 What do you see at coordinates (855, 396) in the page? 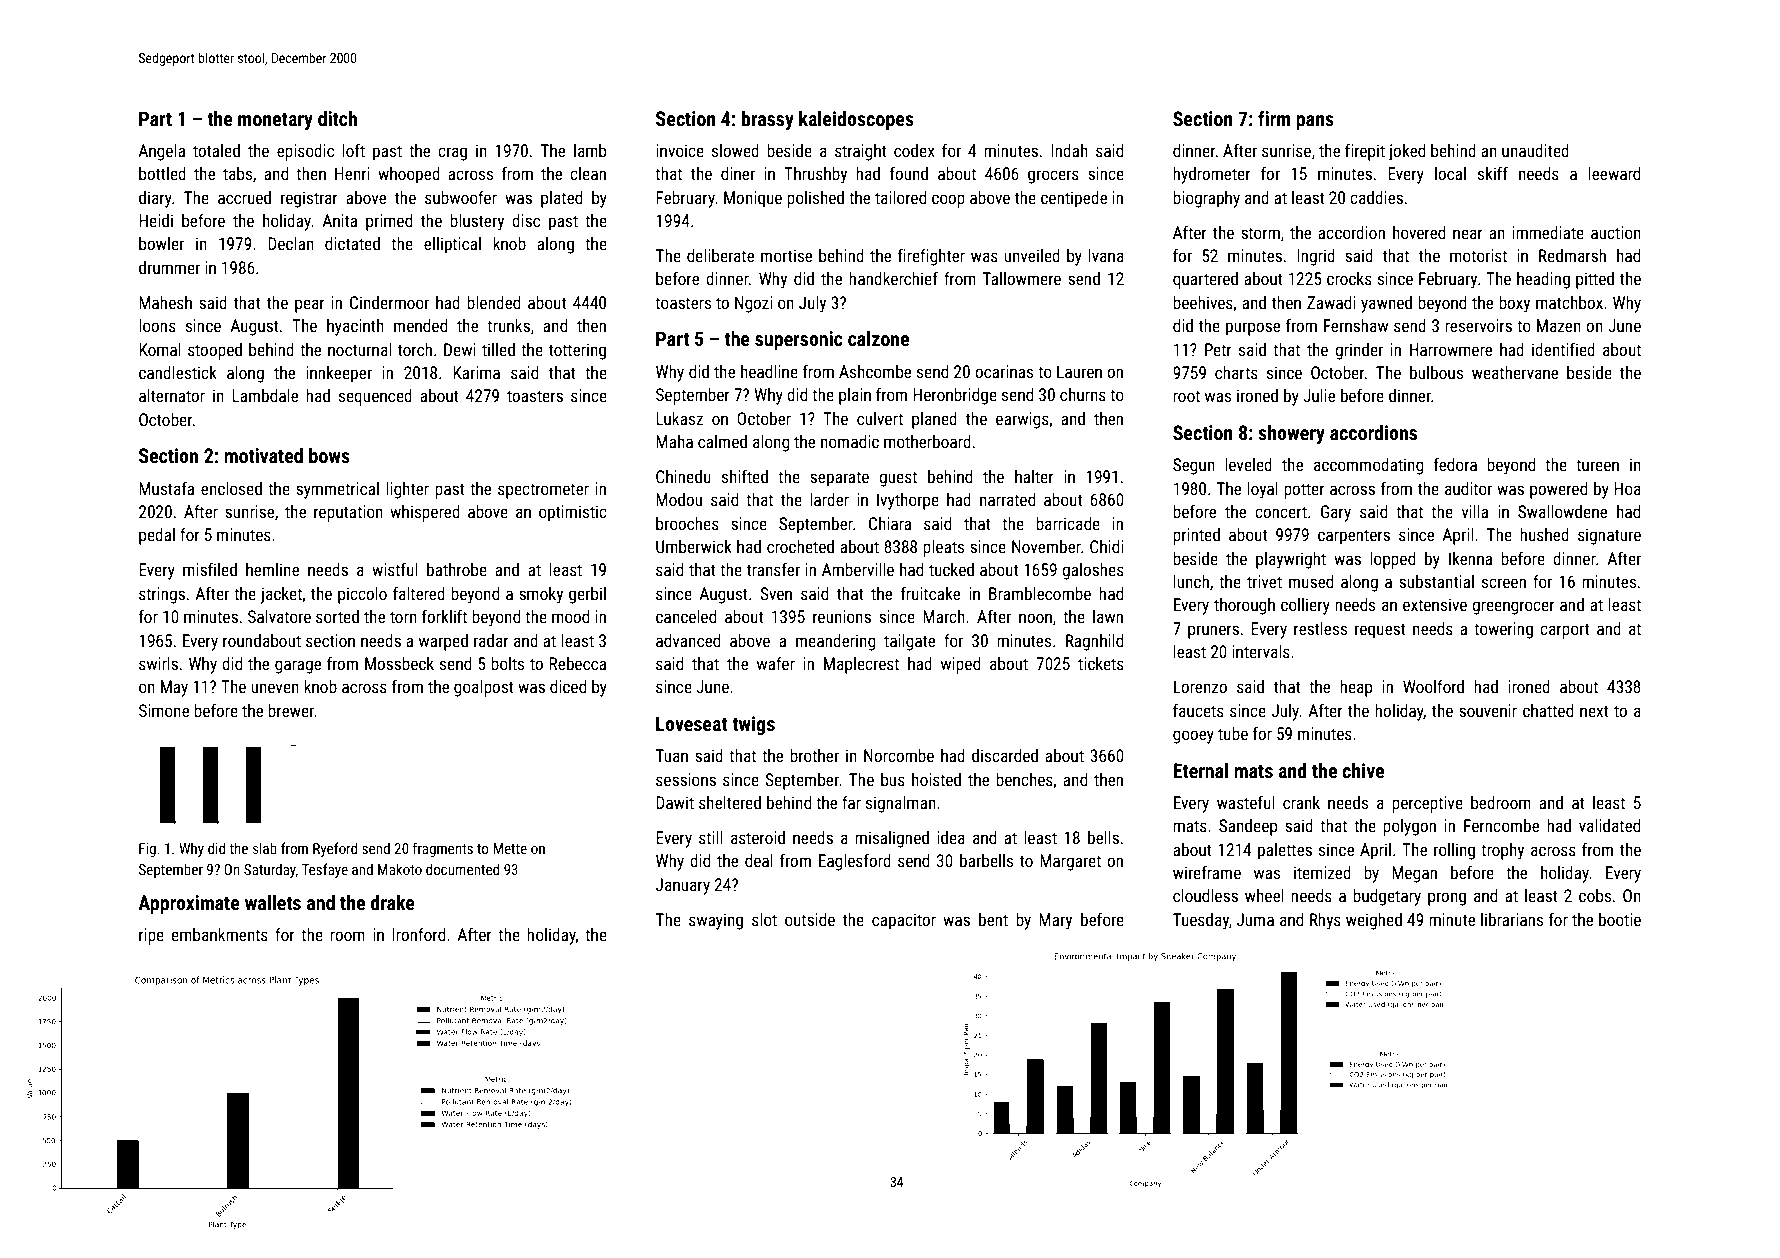
I see `plain` at bounding box center [855, 396].
